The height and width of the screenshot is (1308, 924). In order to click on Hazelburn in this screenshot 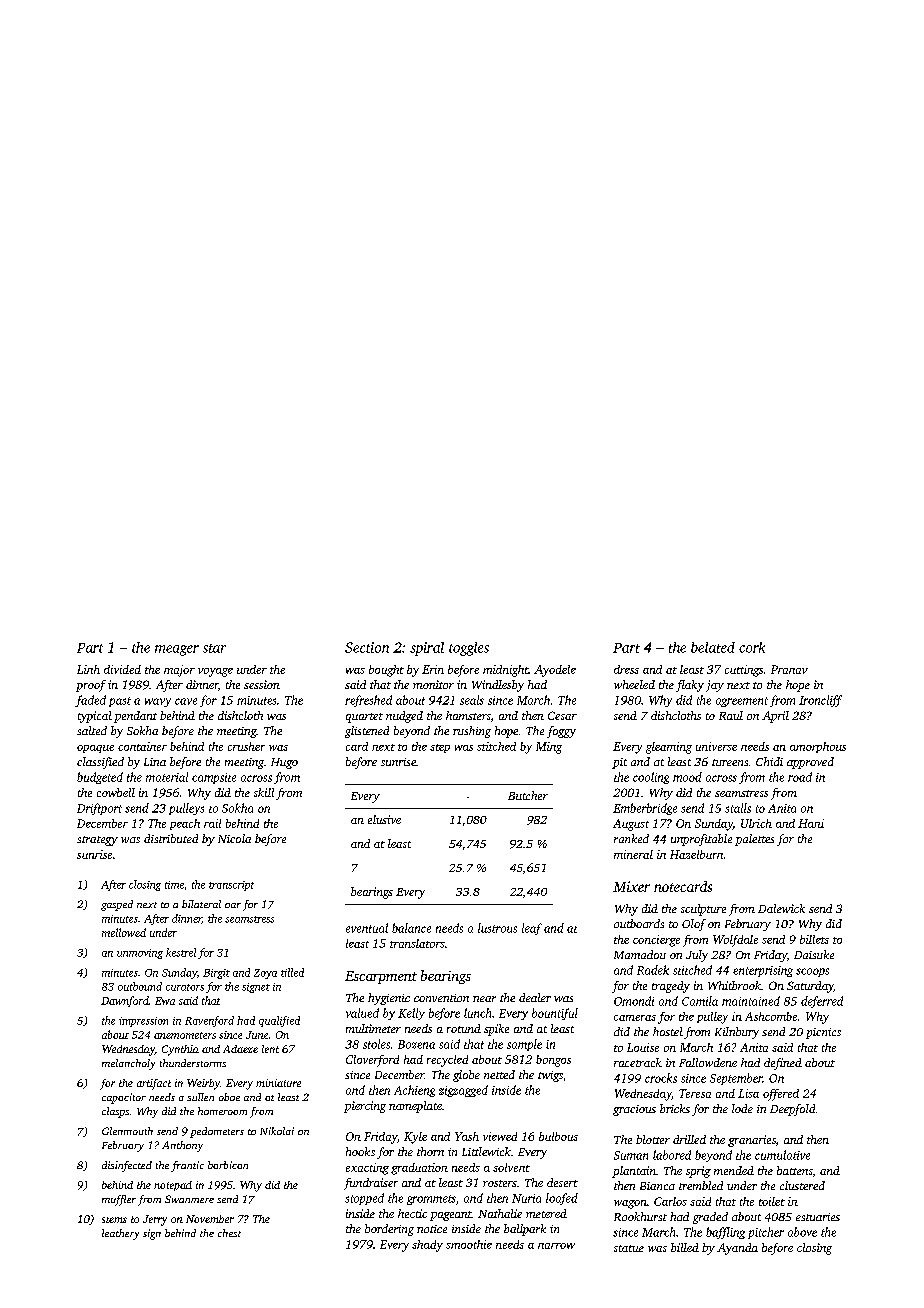, I will do `click(696, 854)`.
